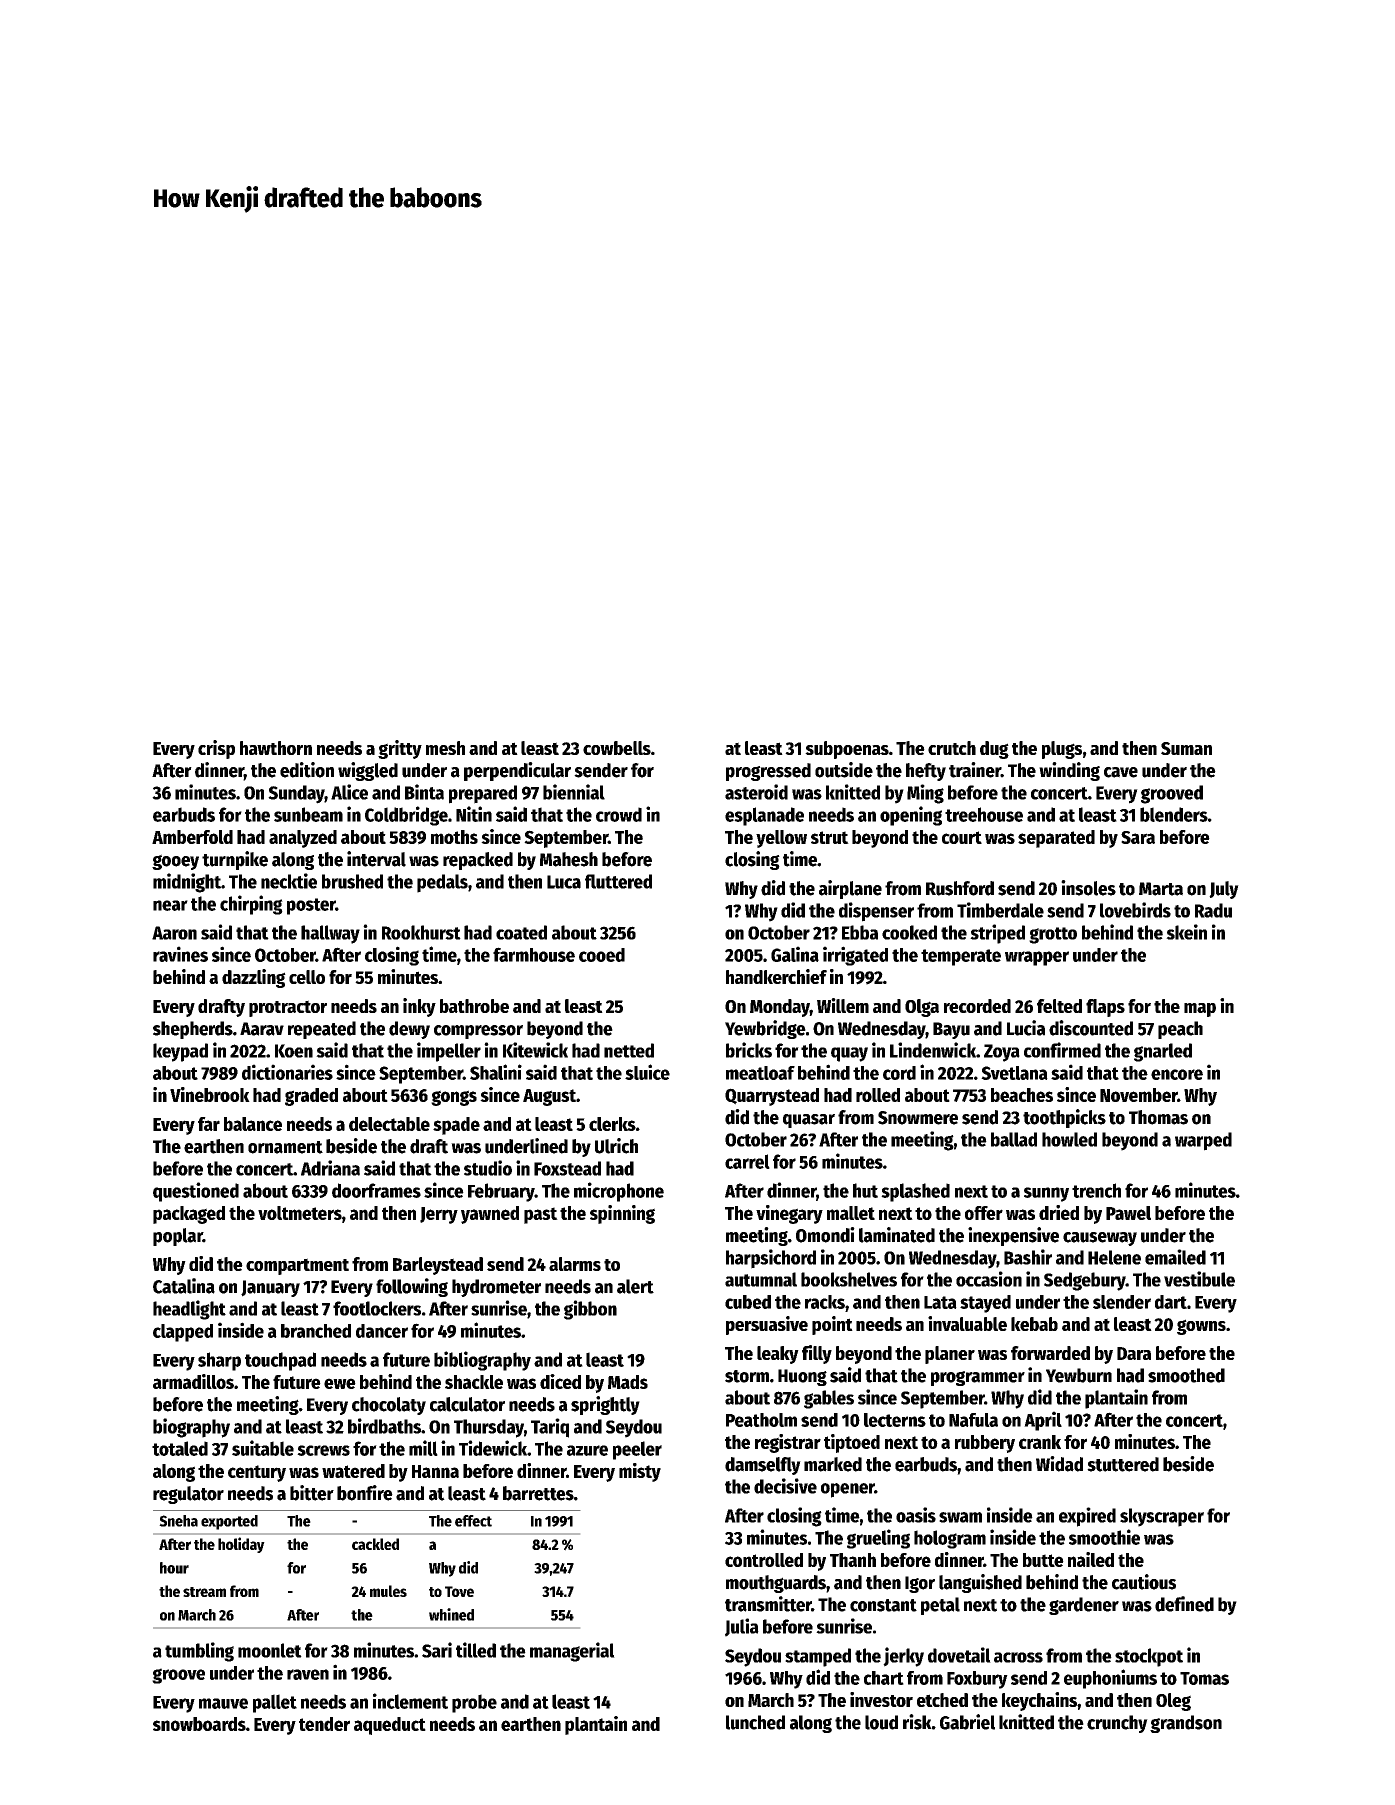  What do you see at coordinates (1180, 1030) in the screenshot?
I see `peach` at bounding box center [1180, 1030].
